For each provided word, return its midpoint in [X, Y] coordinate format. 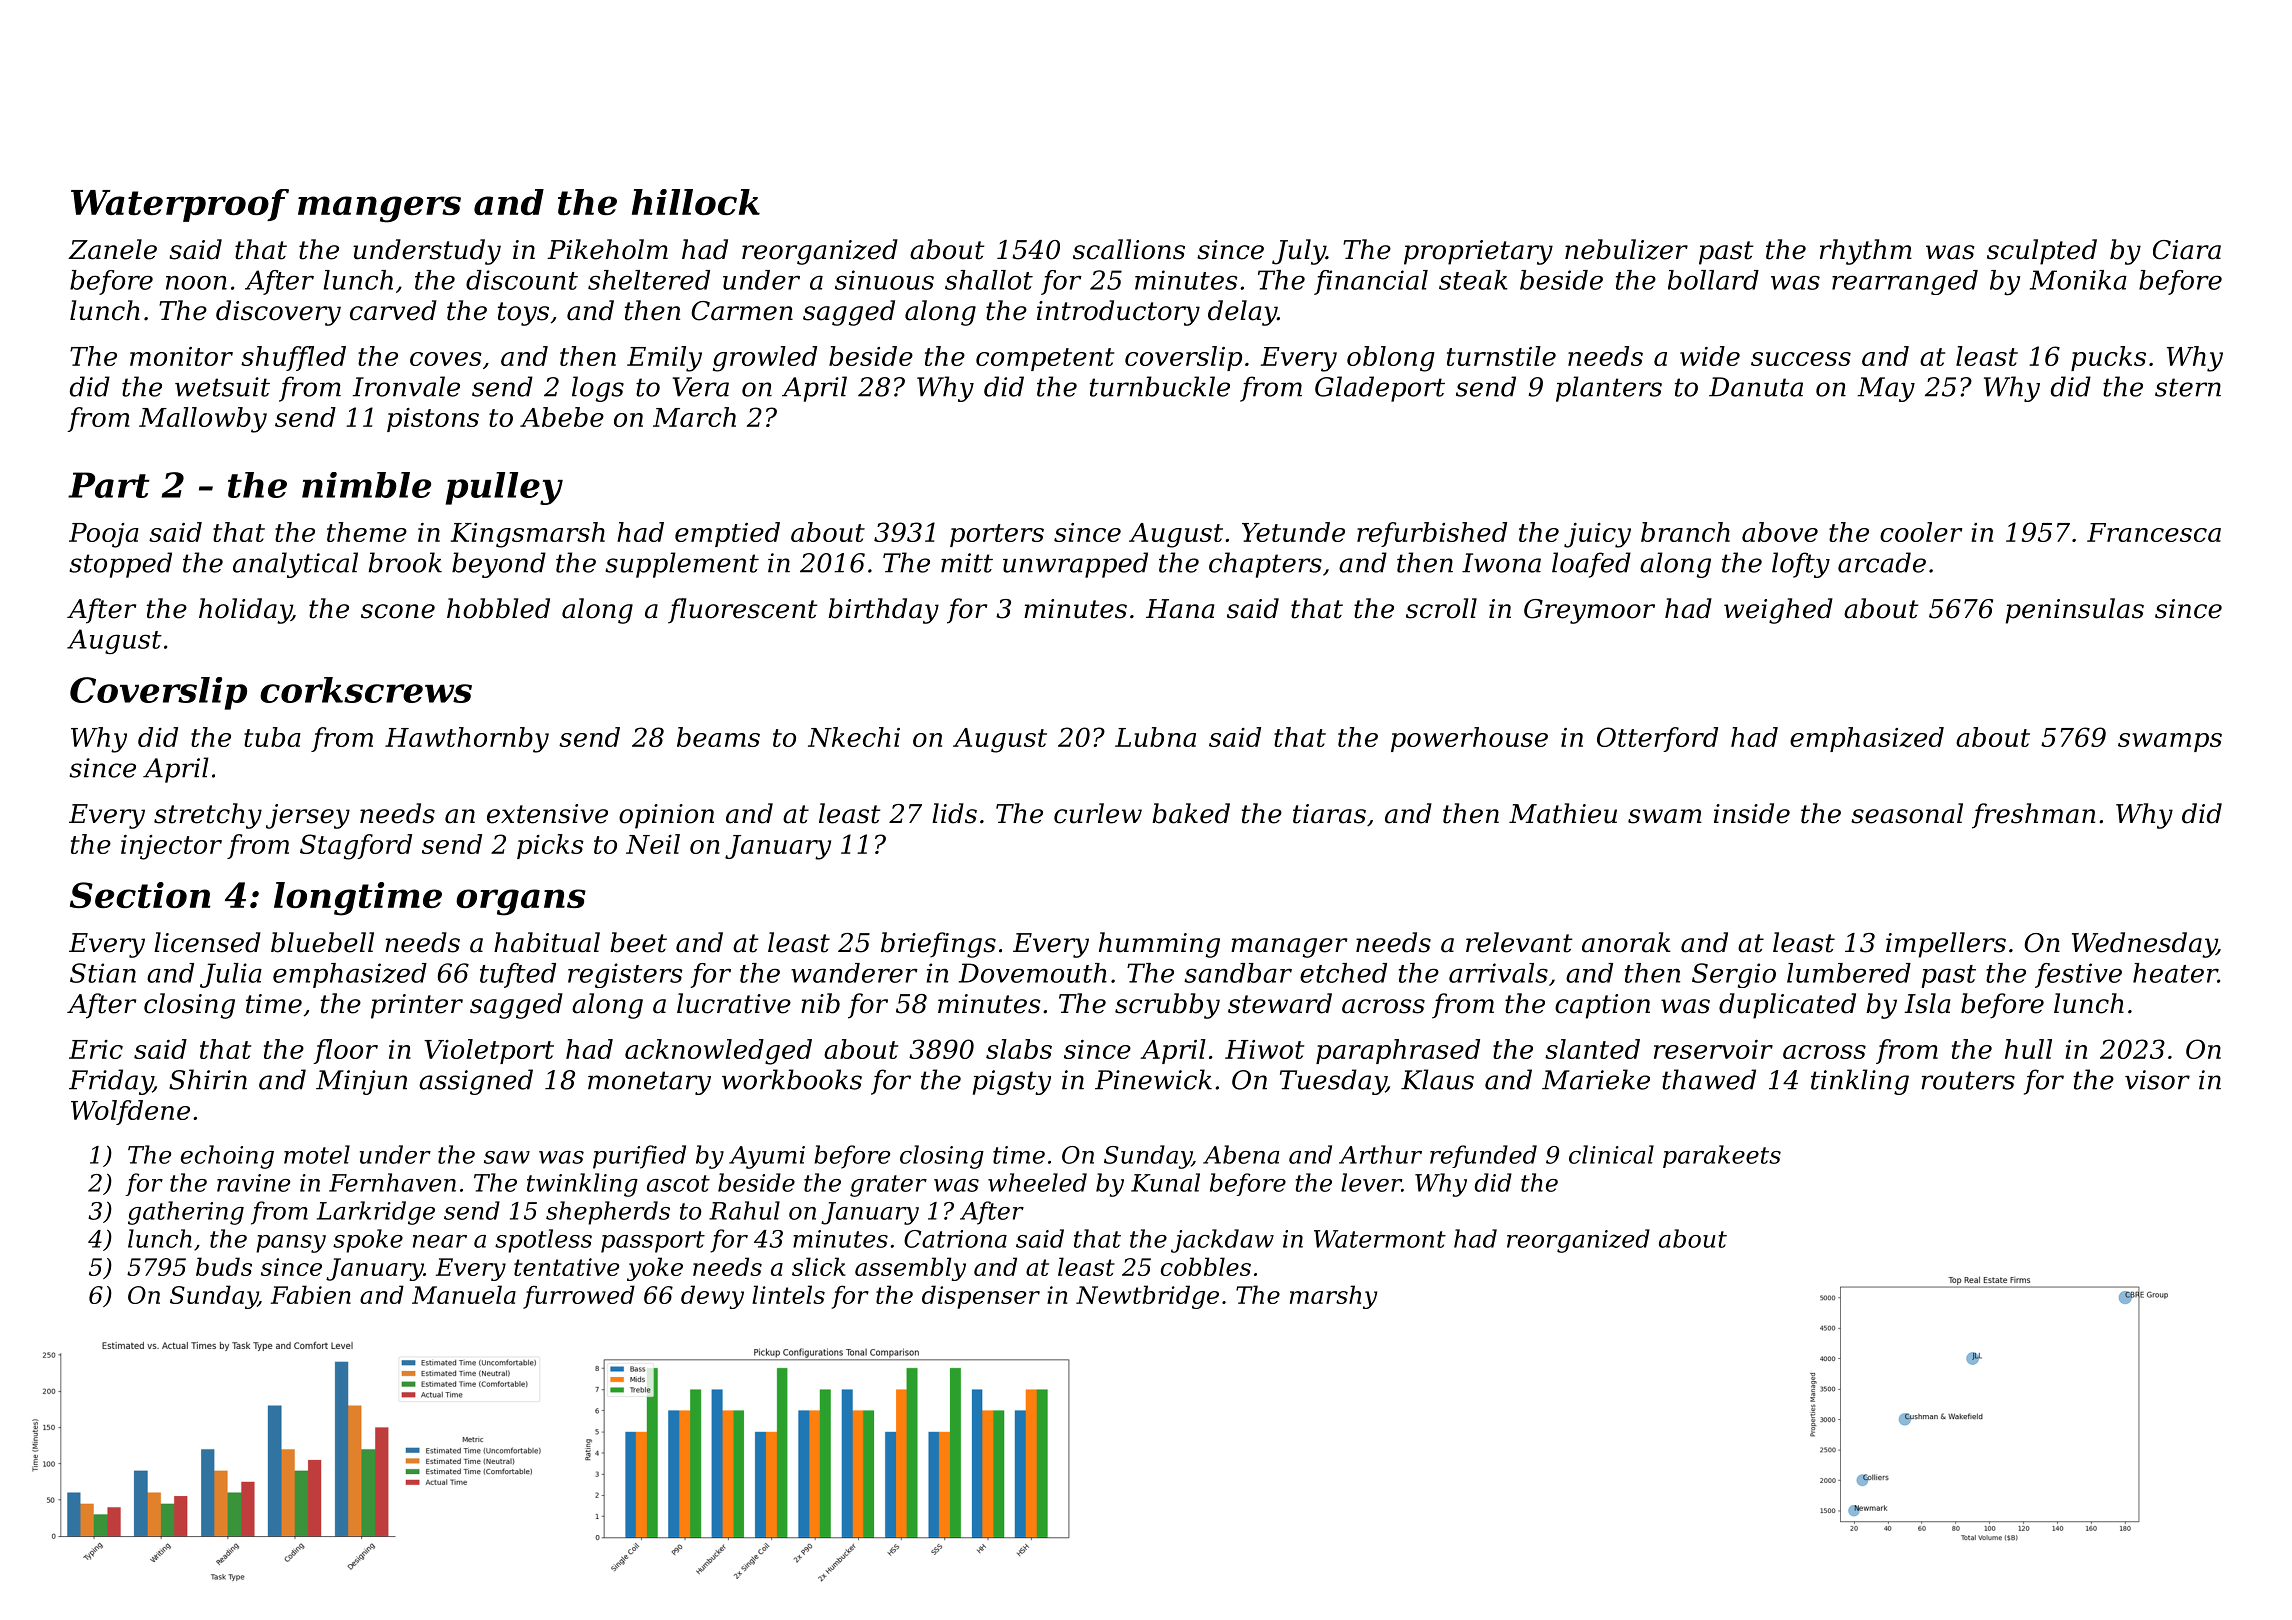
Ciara [2187, 250]
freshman [2033, 816]
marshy [1333, 1297]
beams [718, 737]
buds [224, 1266]
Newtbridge [1147, 1297]
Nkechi [854, 737]
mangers [379, 209]
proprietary [1478, 252]
